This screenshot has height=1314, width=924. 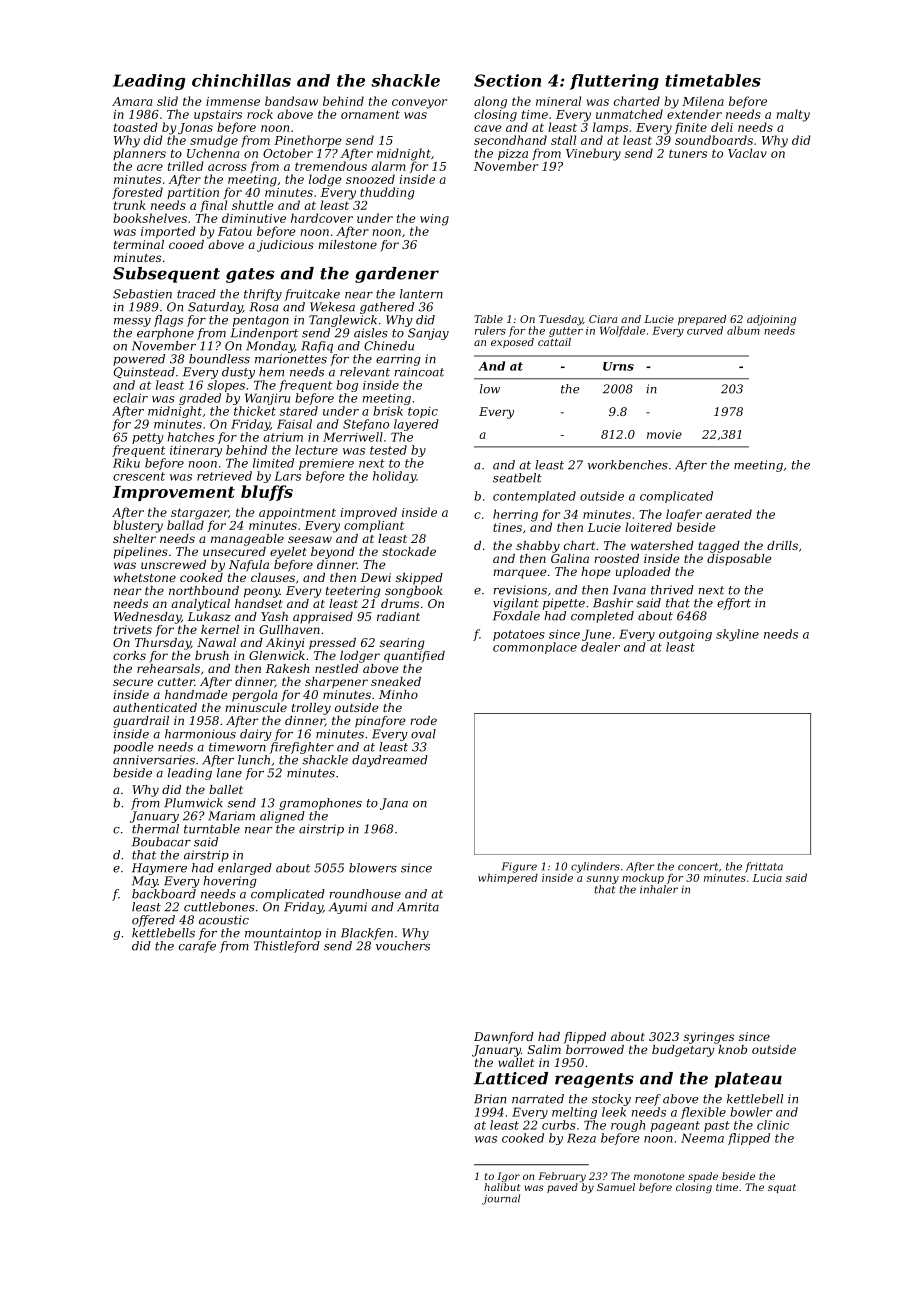 What do you see at coordinates (502, 1187) in the screenshot?
I see `halibut` at bounding box center [502, 1187].
